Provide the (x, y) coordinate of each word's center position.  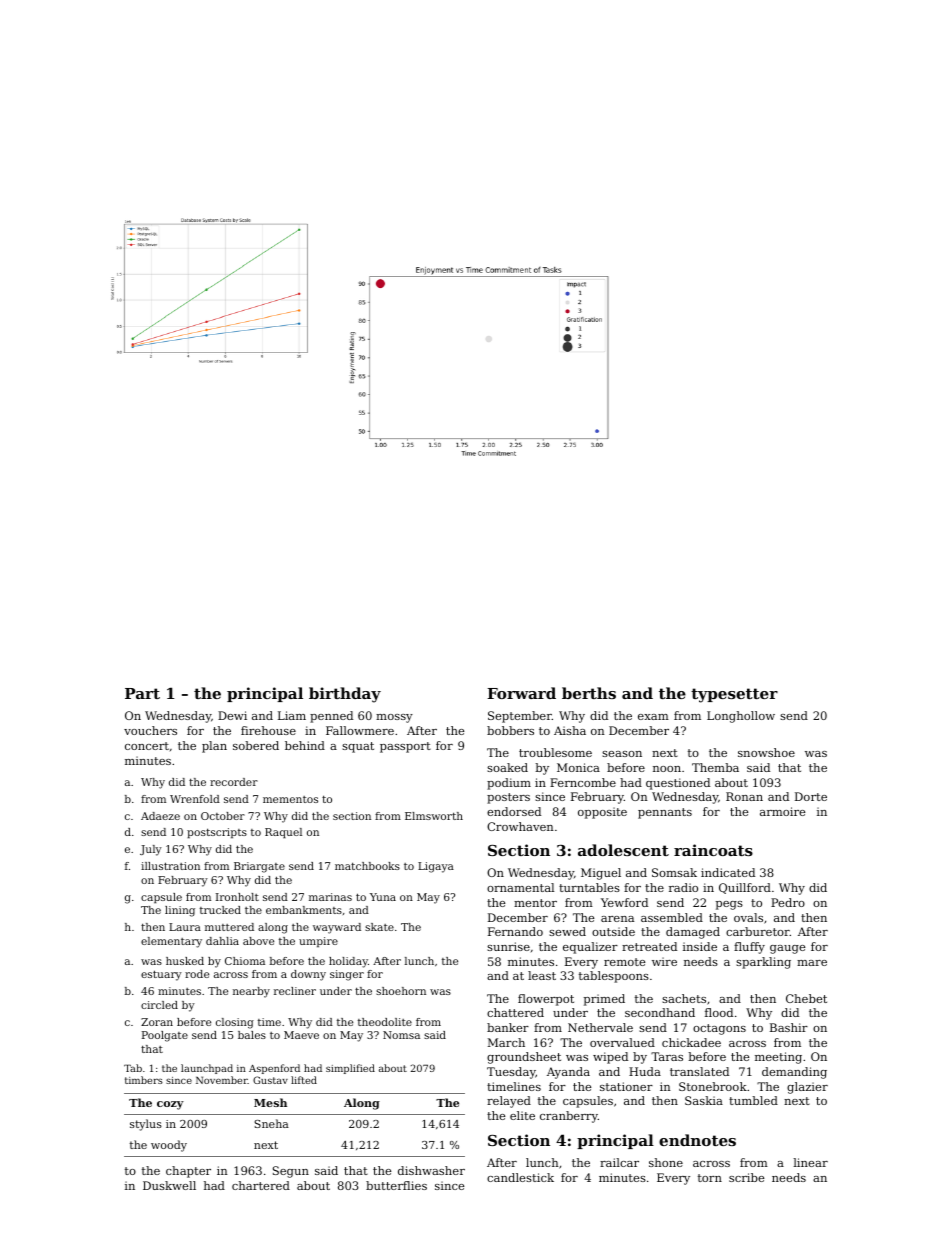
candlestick (520, 1177)
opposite (602, 813)
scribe (746, 1177)
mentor (535, 903)
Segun (291, 1172)
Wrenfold (195, 799)
